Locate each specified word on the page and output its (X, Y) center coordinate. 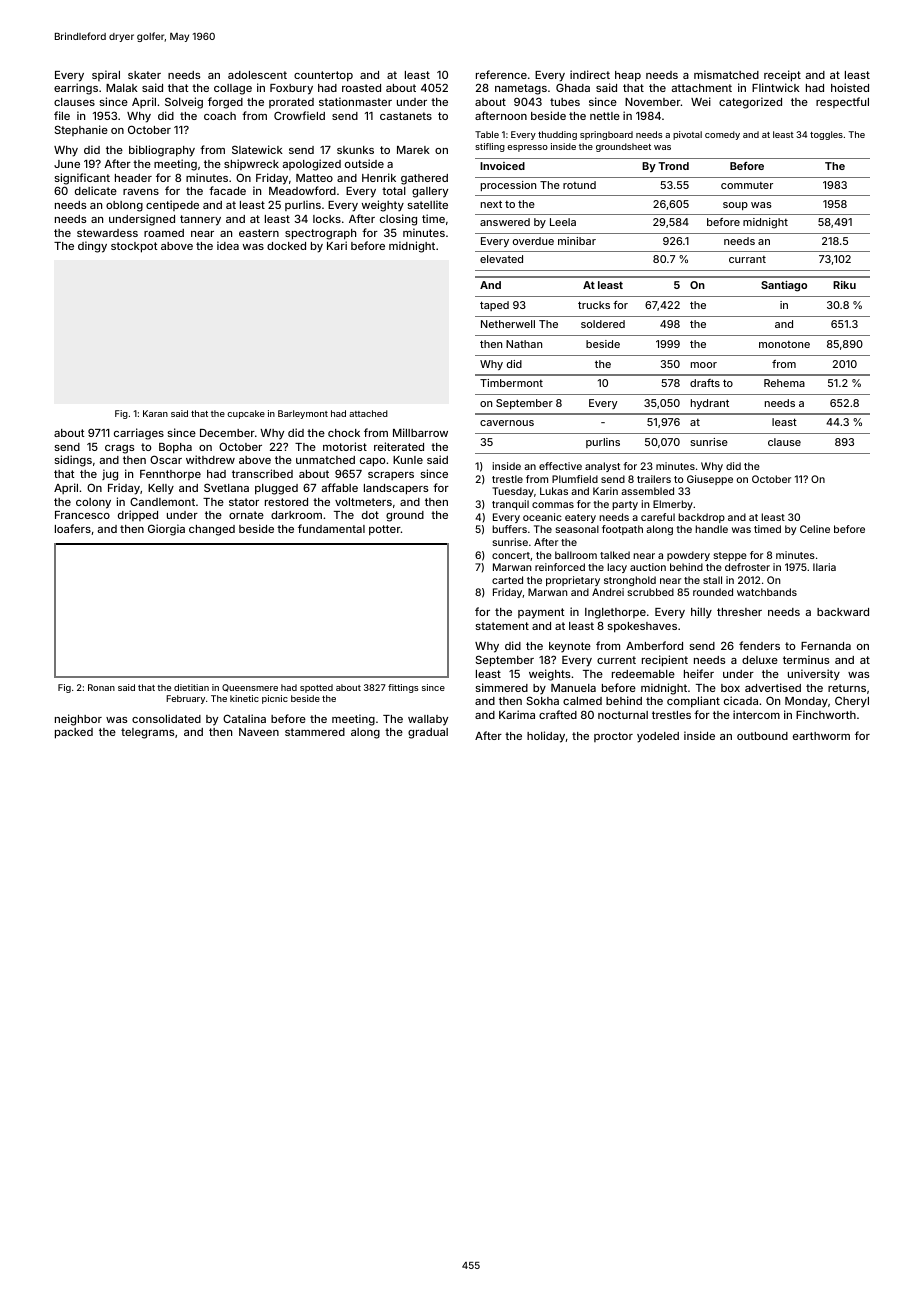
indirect (590, 74)
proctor (613, 737)
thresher (739, 612)
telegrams (147, 733)
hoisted (850, 87)
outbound (762, 736)
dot (370, 515)
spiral (106, 75)
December (227, 433)
